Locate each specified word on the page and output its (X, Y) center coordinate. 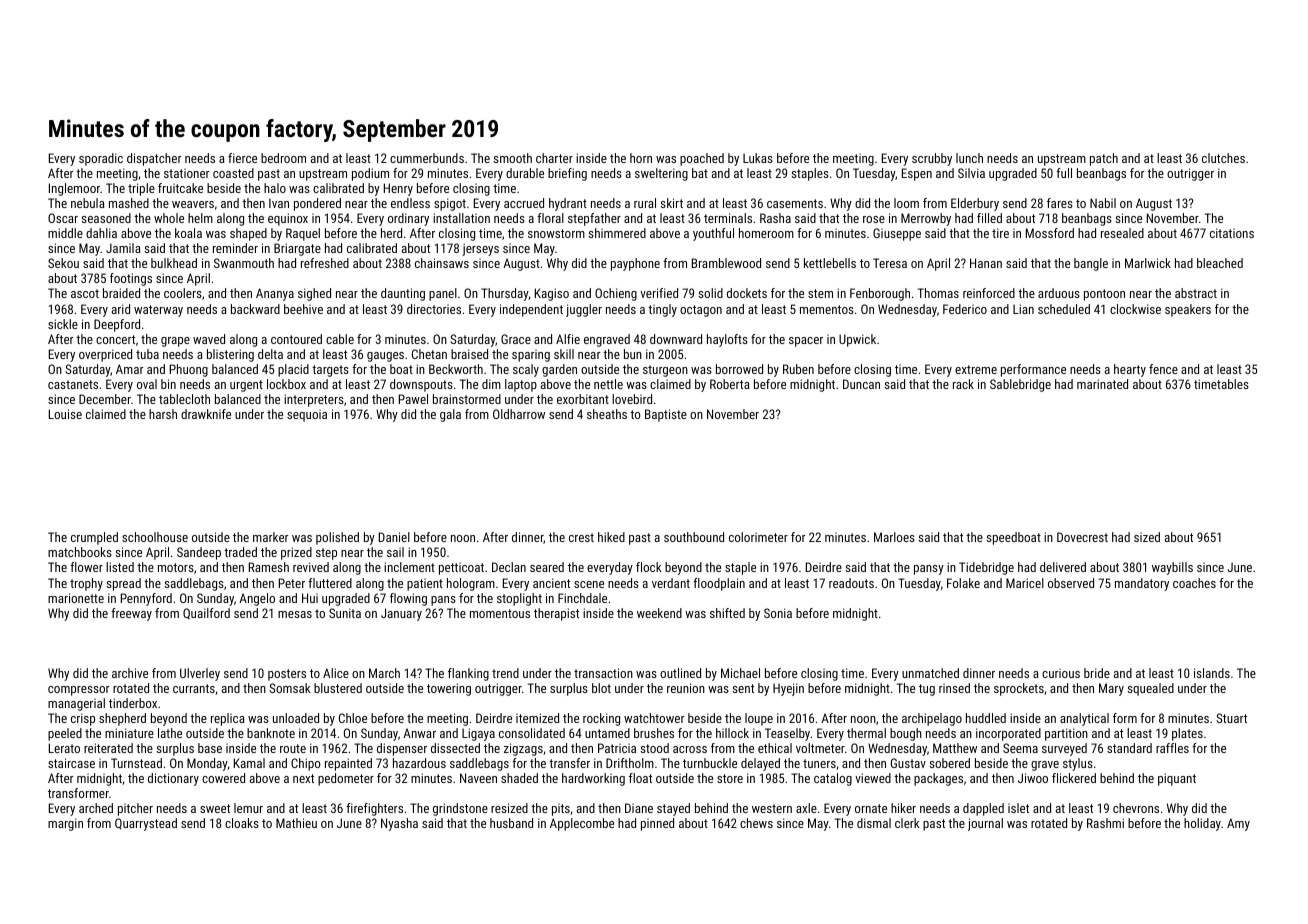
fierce (242, 158)
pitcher (135, 809)
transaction (603, 673)
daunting (403, 294)
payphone (635, 264)
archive (130, 673)
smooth (513, 158)
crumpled (94, 538)
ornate (871, 808)
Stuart (1231, 718)
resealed (1122, 233)
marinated (1102, 384)
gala (450, 415)
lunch (969, 158)
